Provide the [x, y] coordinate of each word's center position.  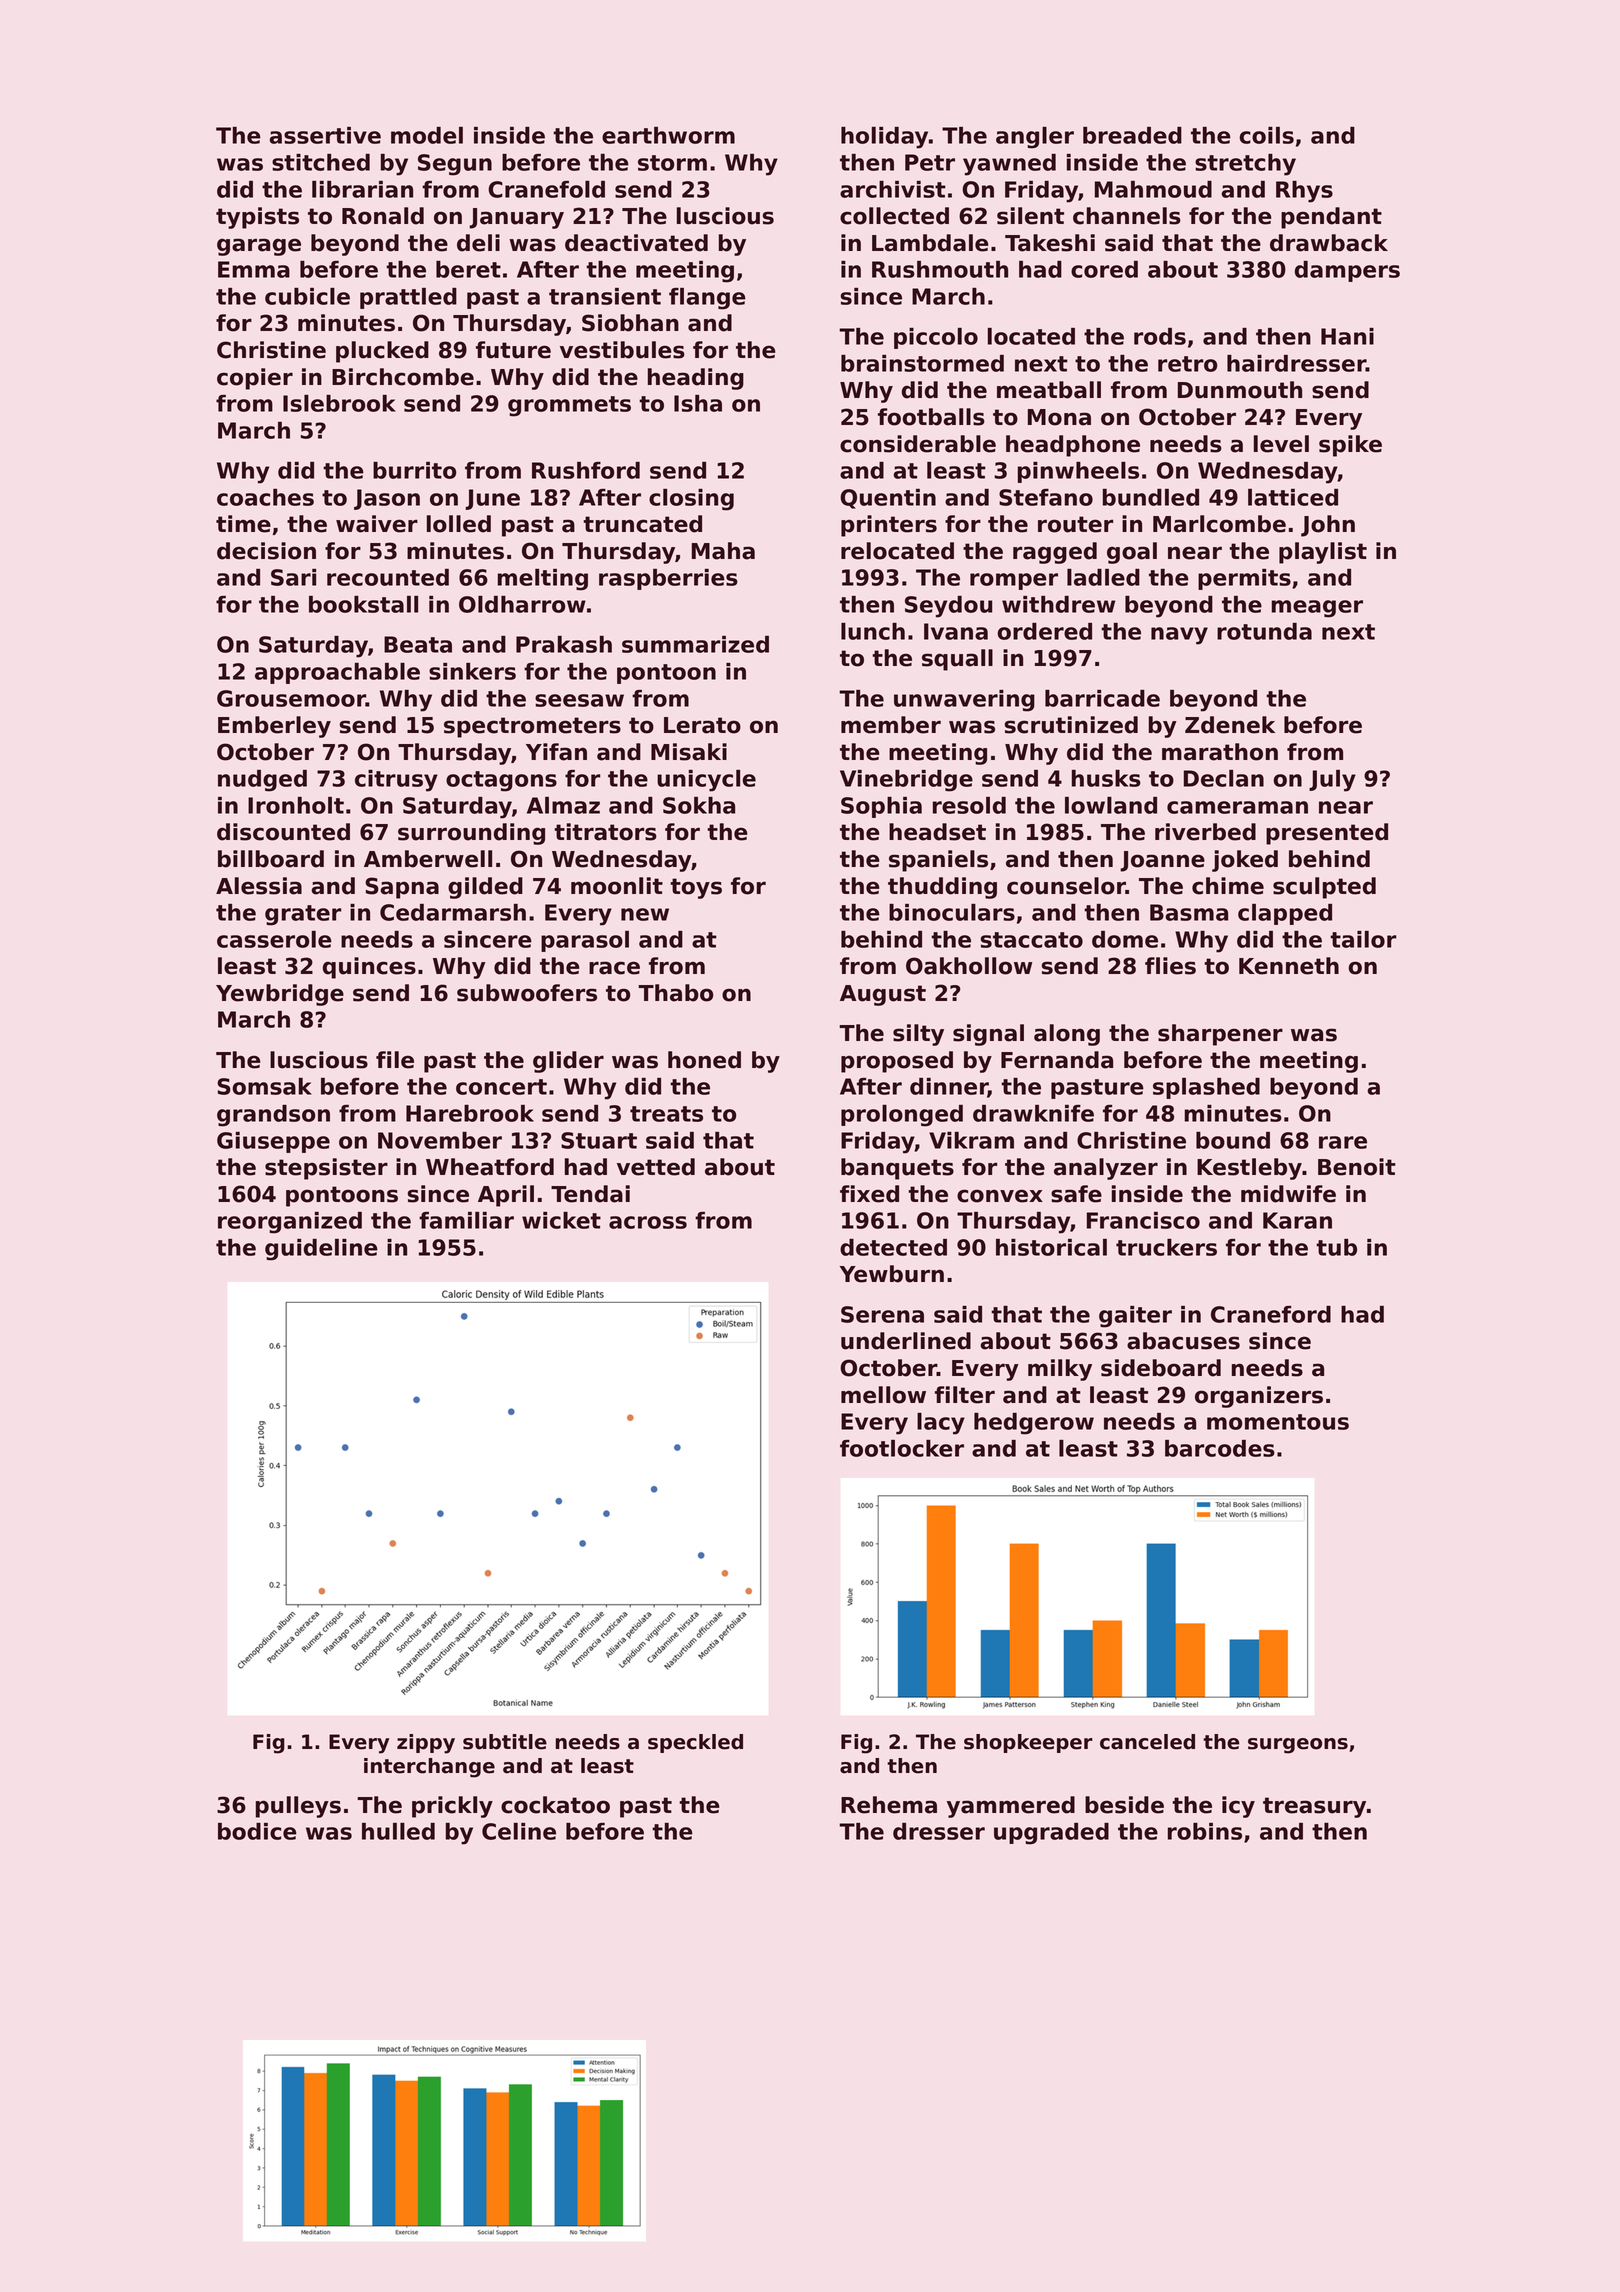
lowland [1111, 805]
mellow [883, 1395]
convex [1000, 1196]
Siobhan [630, 323]
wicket [561, 1220]
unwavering [964, 701]
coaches [265, 497]
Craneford [1271, 1314]
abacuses [1183, 1341]
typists [257, 218]
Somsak [264, 1086]
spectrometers [532, 727]
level [1281, 444]
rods [1160, 336]
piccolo [936, 338]
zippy [426, 1744]
